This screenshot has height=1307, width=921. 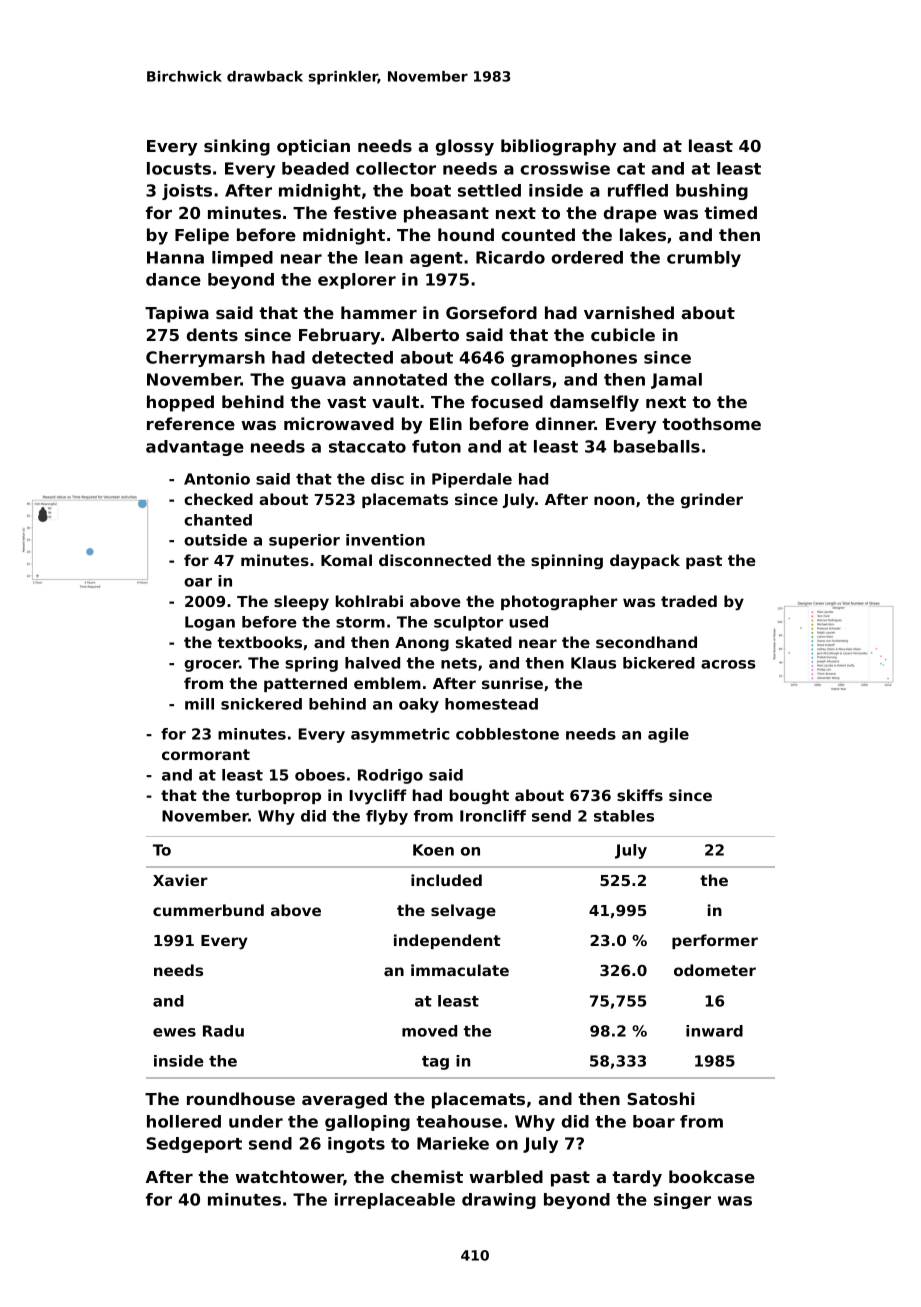 What do you see at coordinates (465, 147) in the screenshot?
I see `glossy` at bounding box center [465, 147].
